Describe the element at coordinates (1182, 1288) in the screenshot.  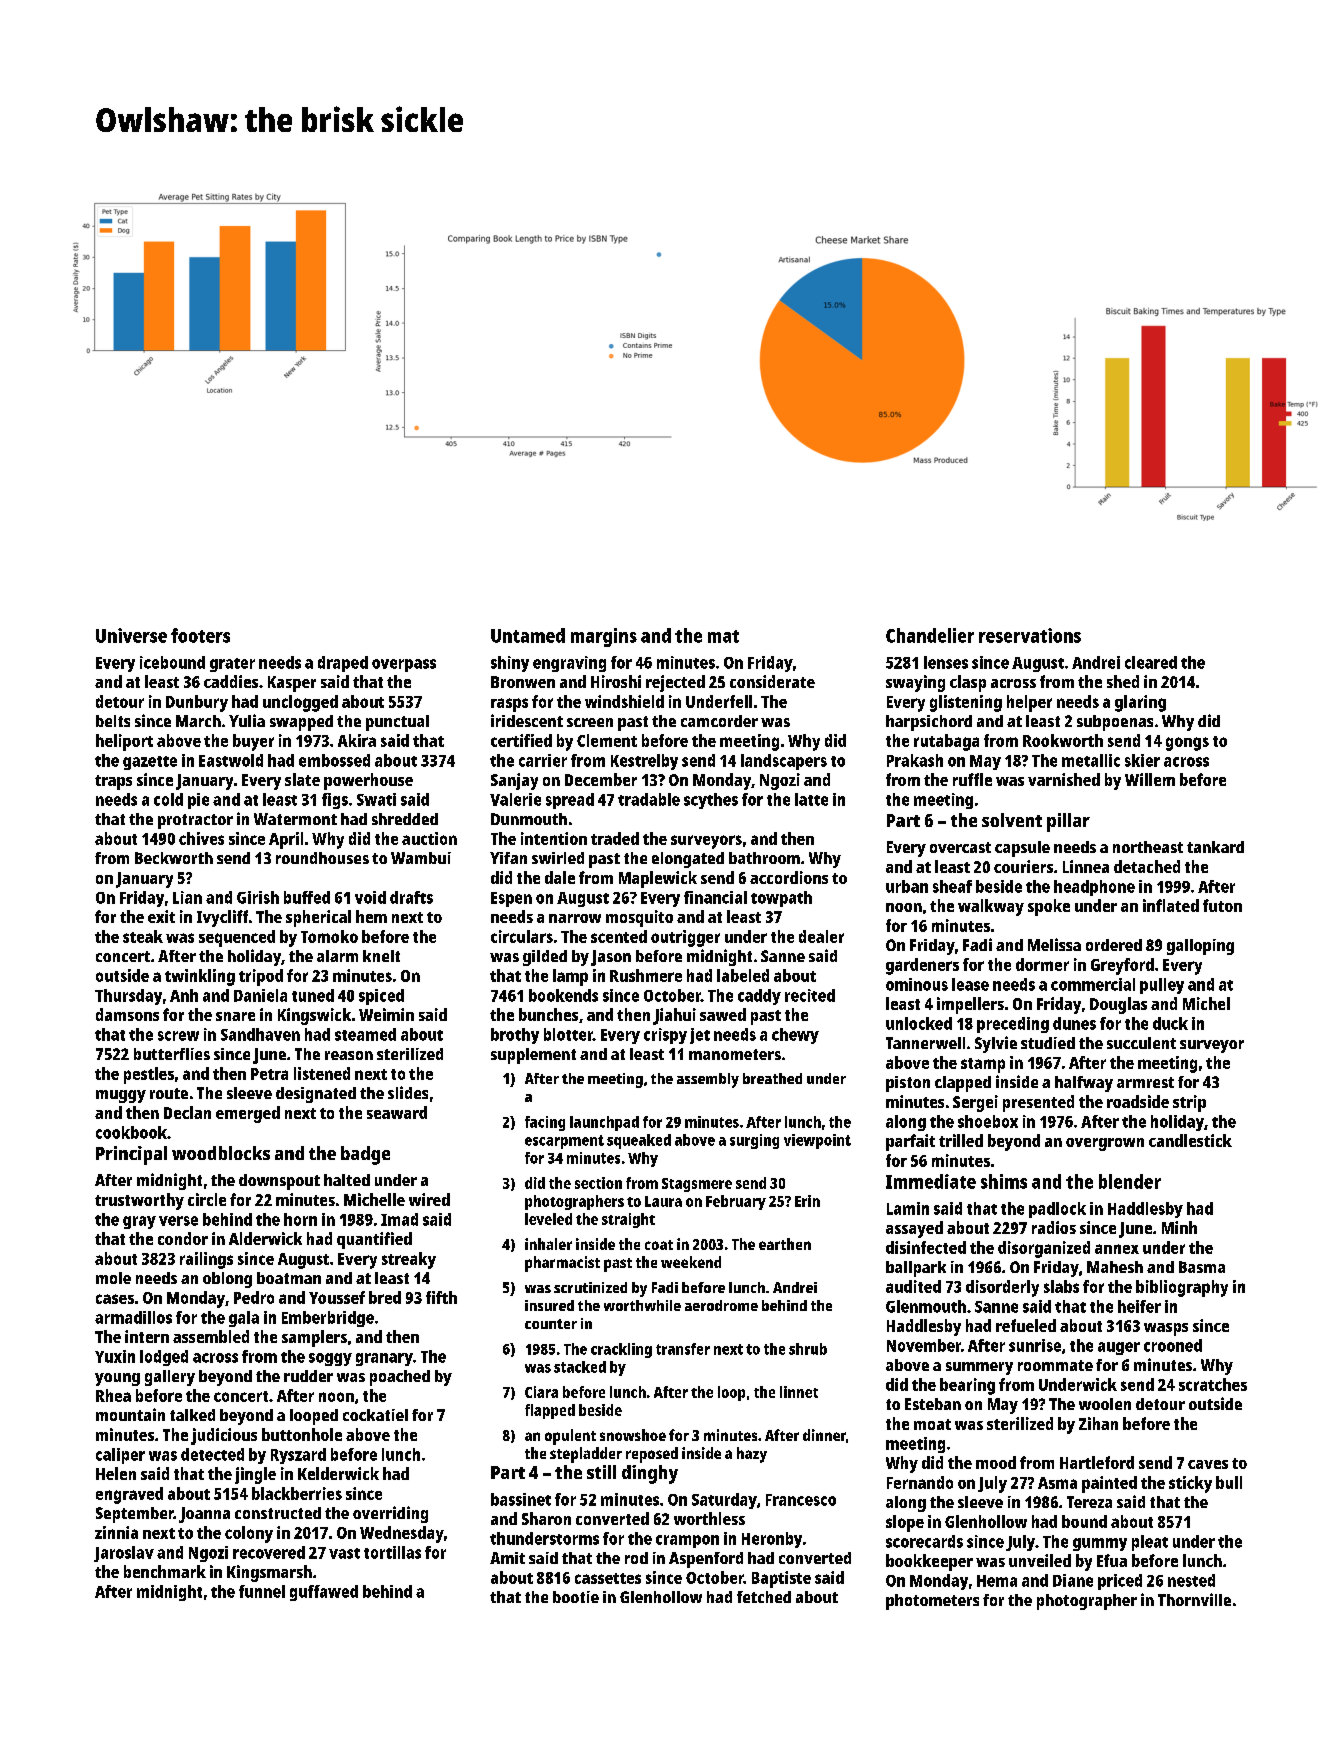
I see `bibliography` at that location.
